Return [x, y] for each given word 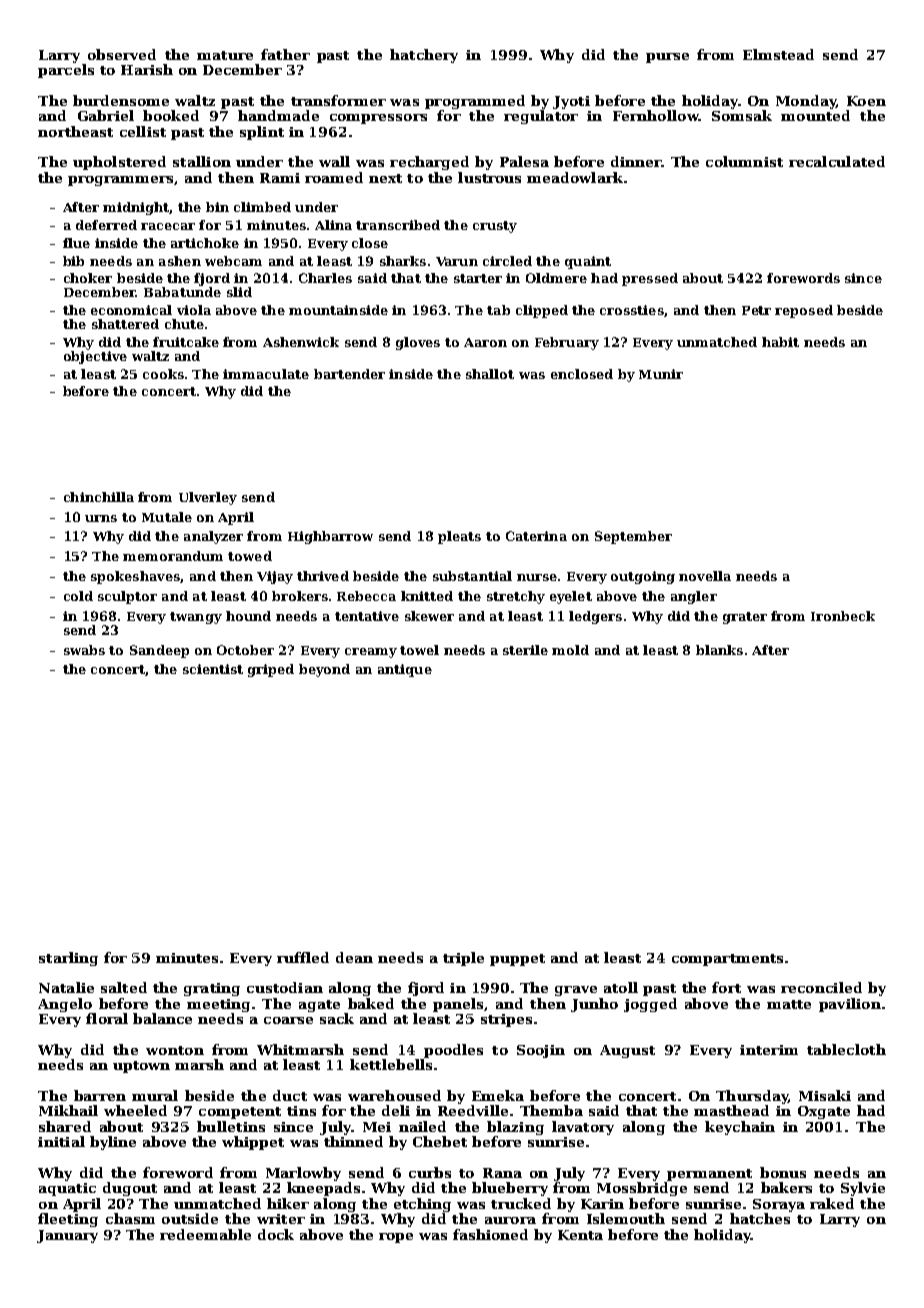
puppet [517, 960]
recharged [429, 163]
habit [780, 342]
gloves [418, 343]
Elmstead [778, 54]
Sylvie [863, 1189]
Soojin [541, 1051]
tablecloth [846, 1049]
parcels [66, 71]
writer [281, 1219]
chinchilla [99, 497]
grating [212, 989]
